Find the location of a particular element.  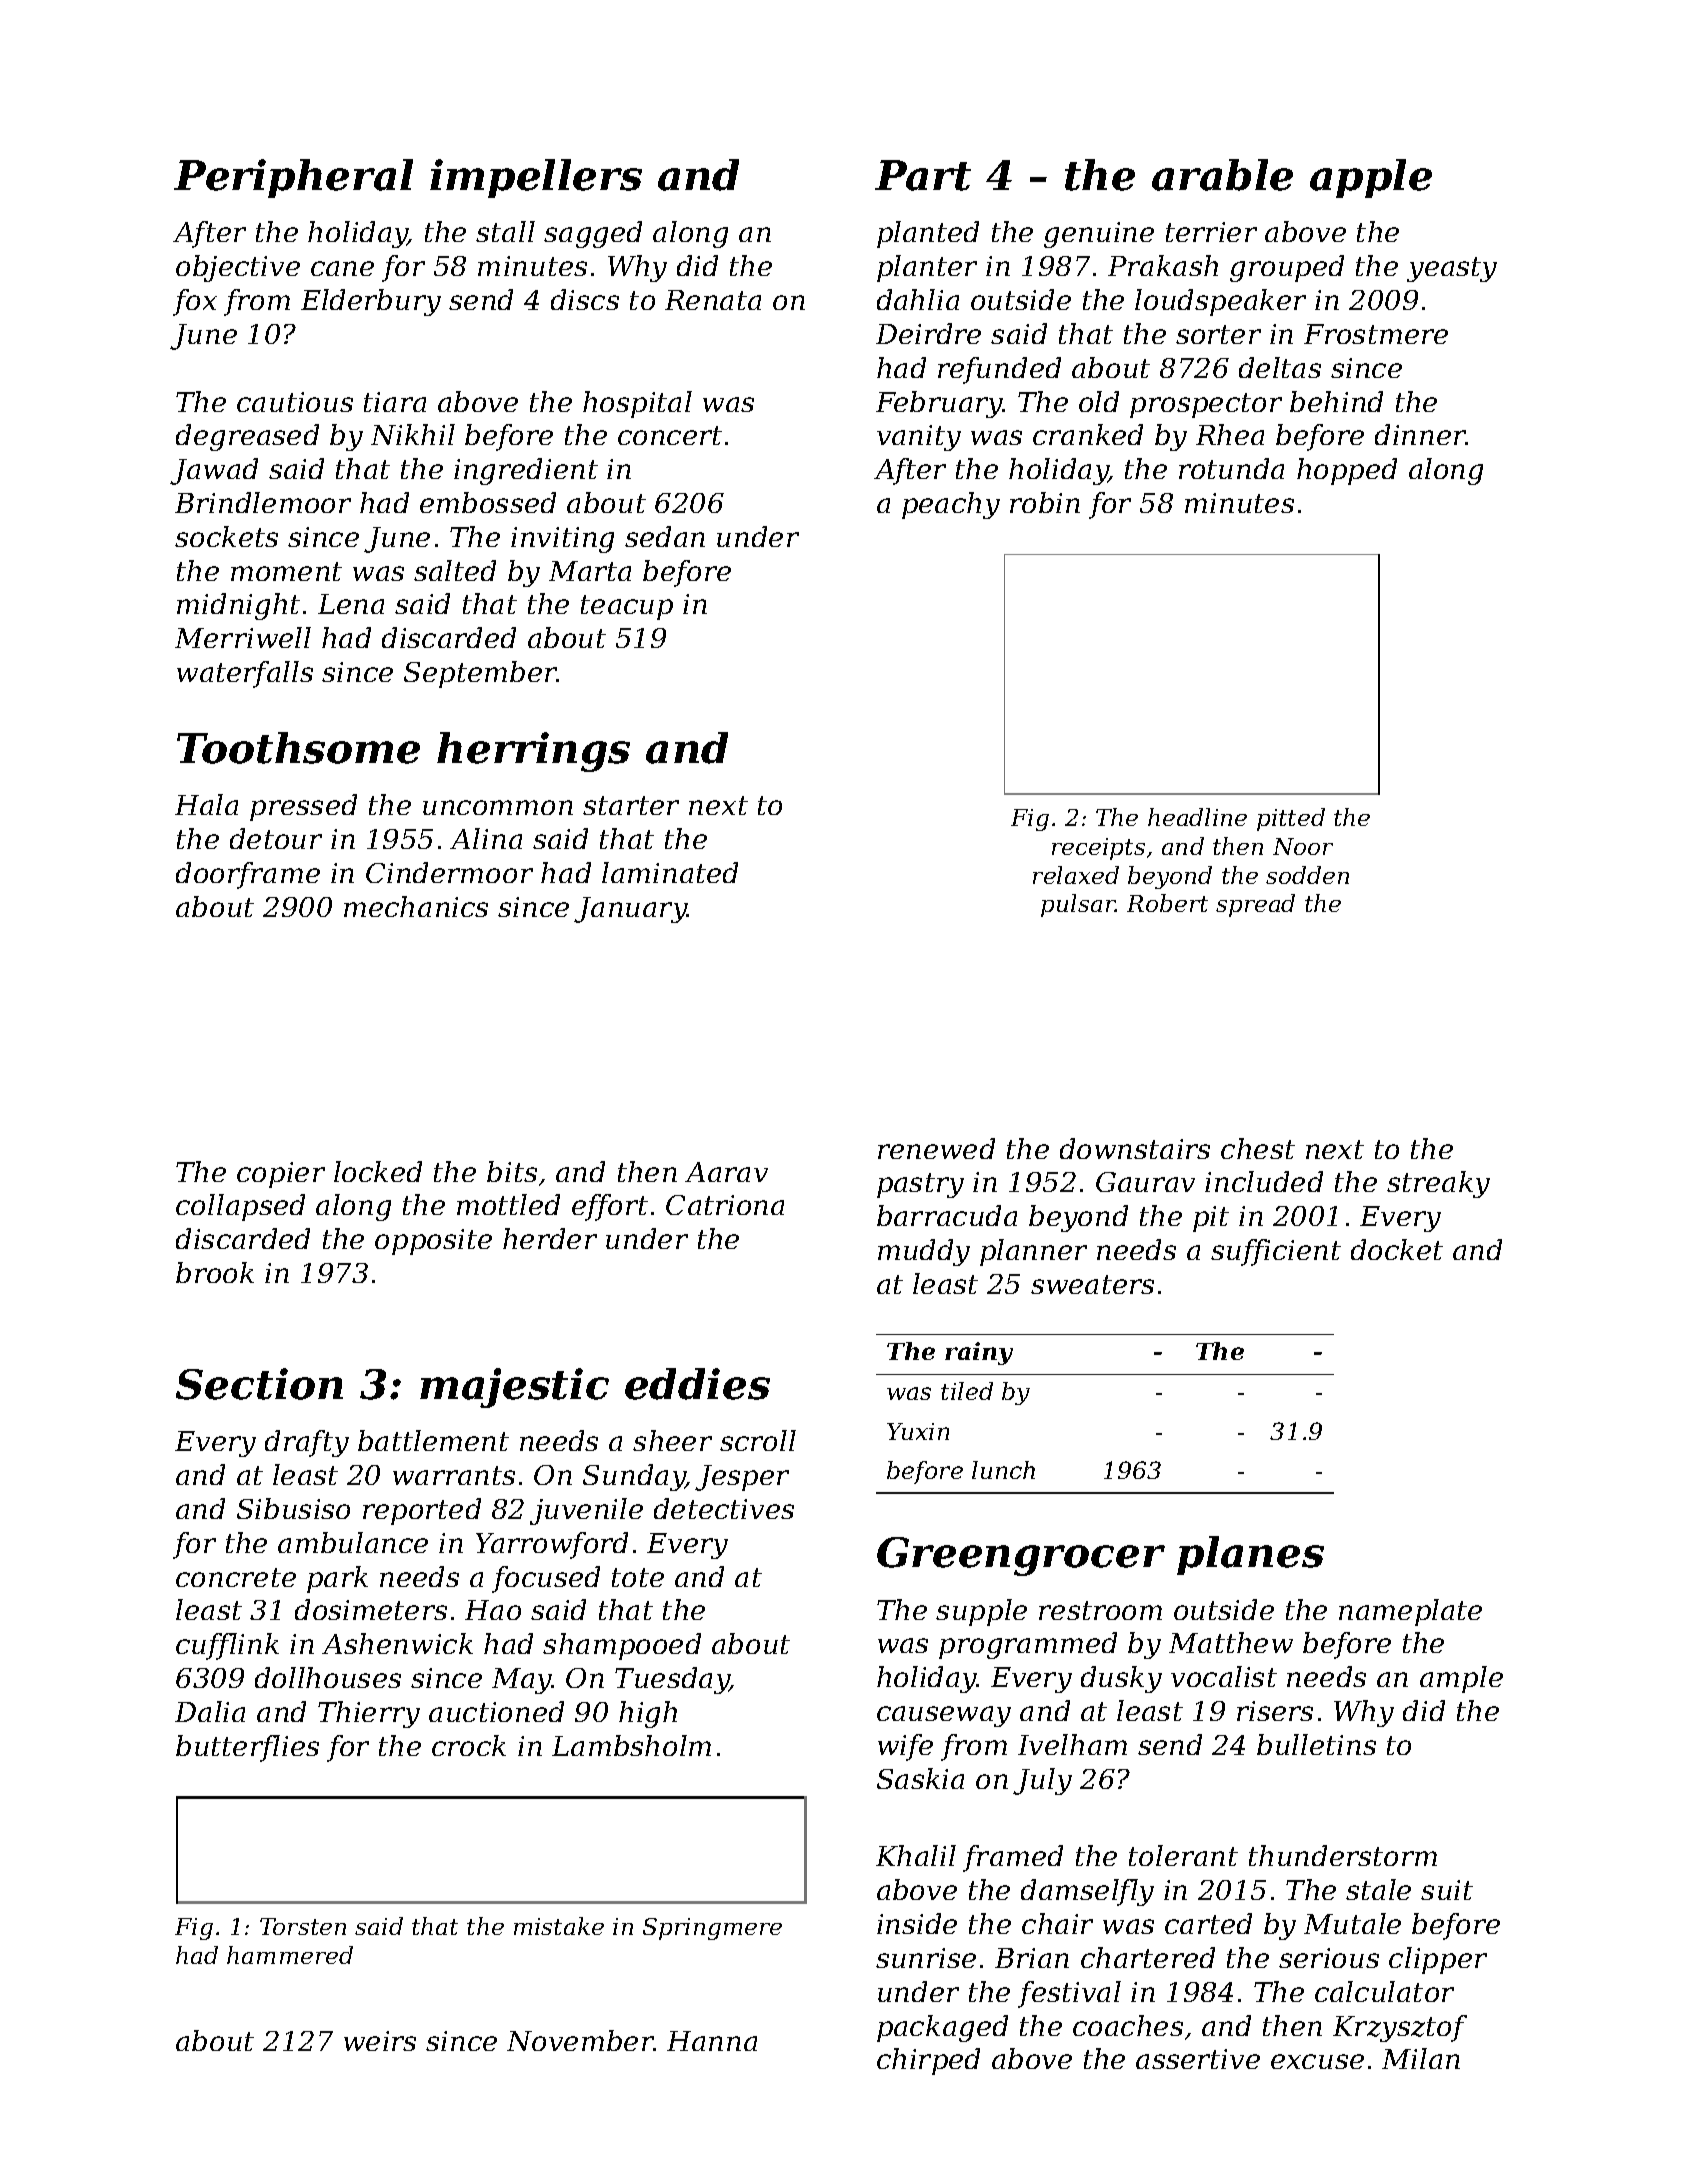

Brindlemoor is located at coordinates (263, 502).
